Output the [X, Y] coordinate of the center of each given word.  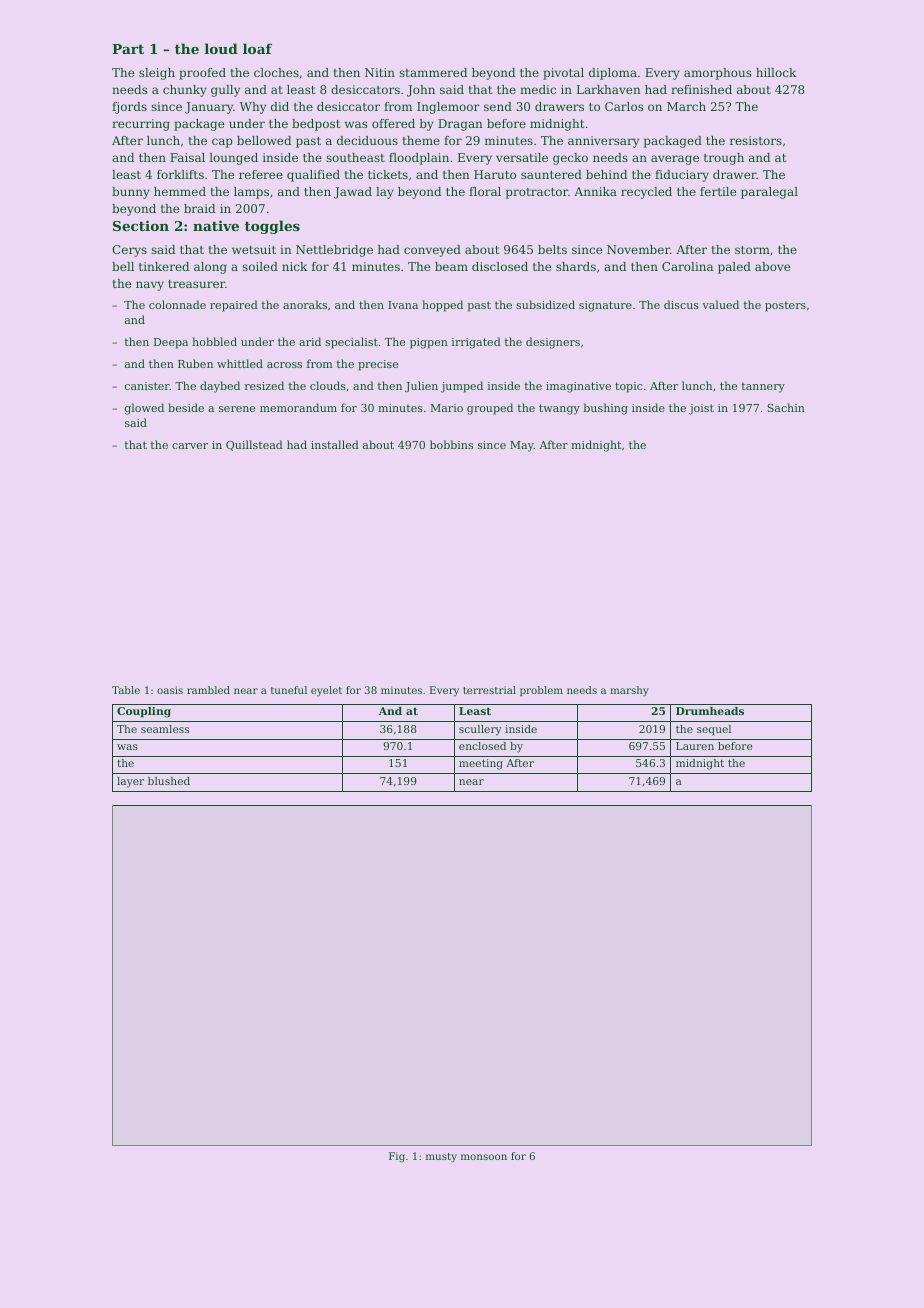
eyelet [326, 691]
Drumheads [710, 711]
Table [126, 690]
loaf [257, 48]
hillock [776, 72]
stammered [433, 72]
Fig [397, 1157]
